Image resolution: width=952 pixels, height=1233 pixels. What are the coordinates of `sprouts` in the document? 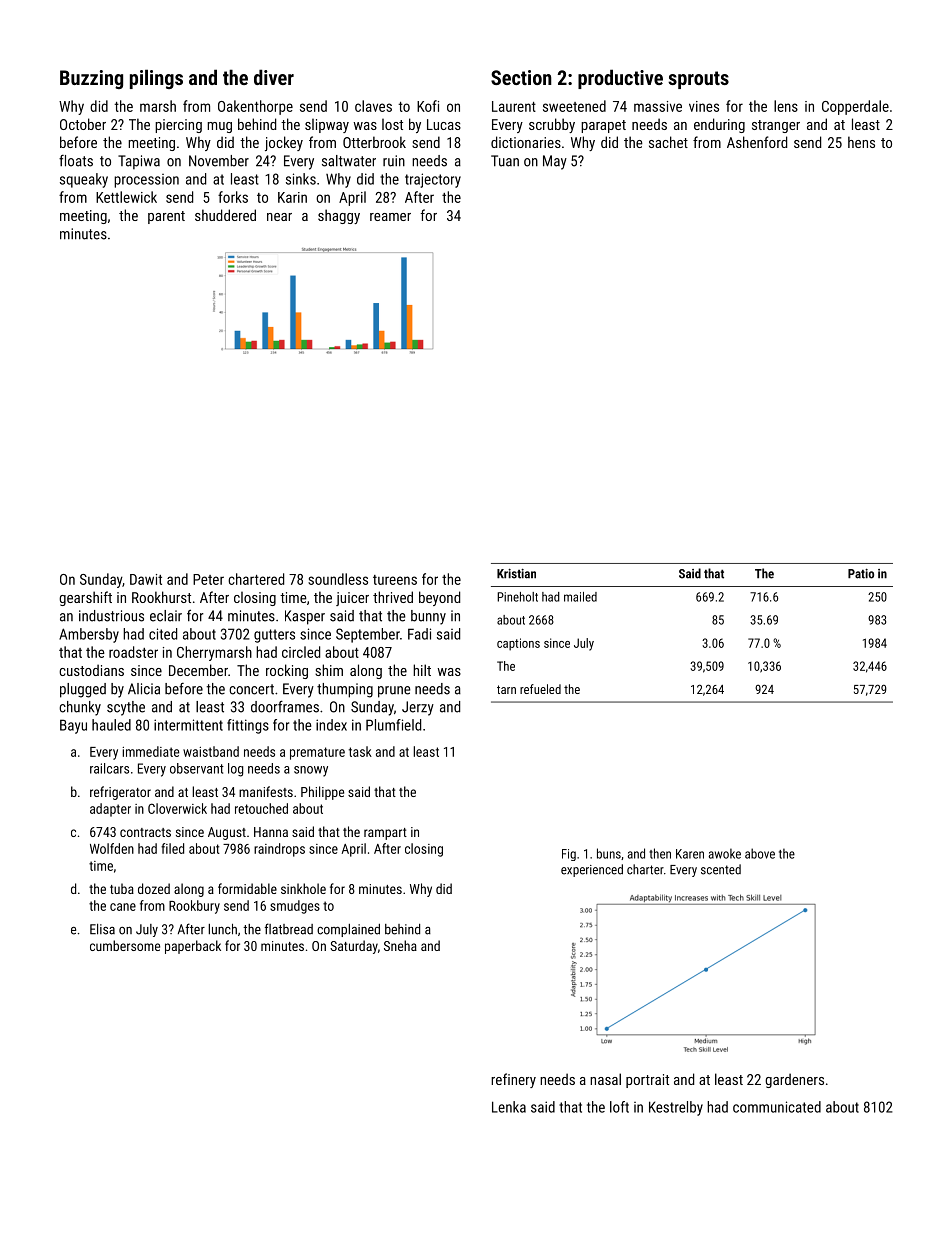 It's located at (698, 80).
